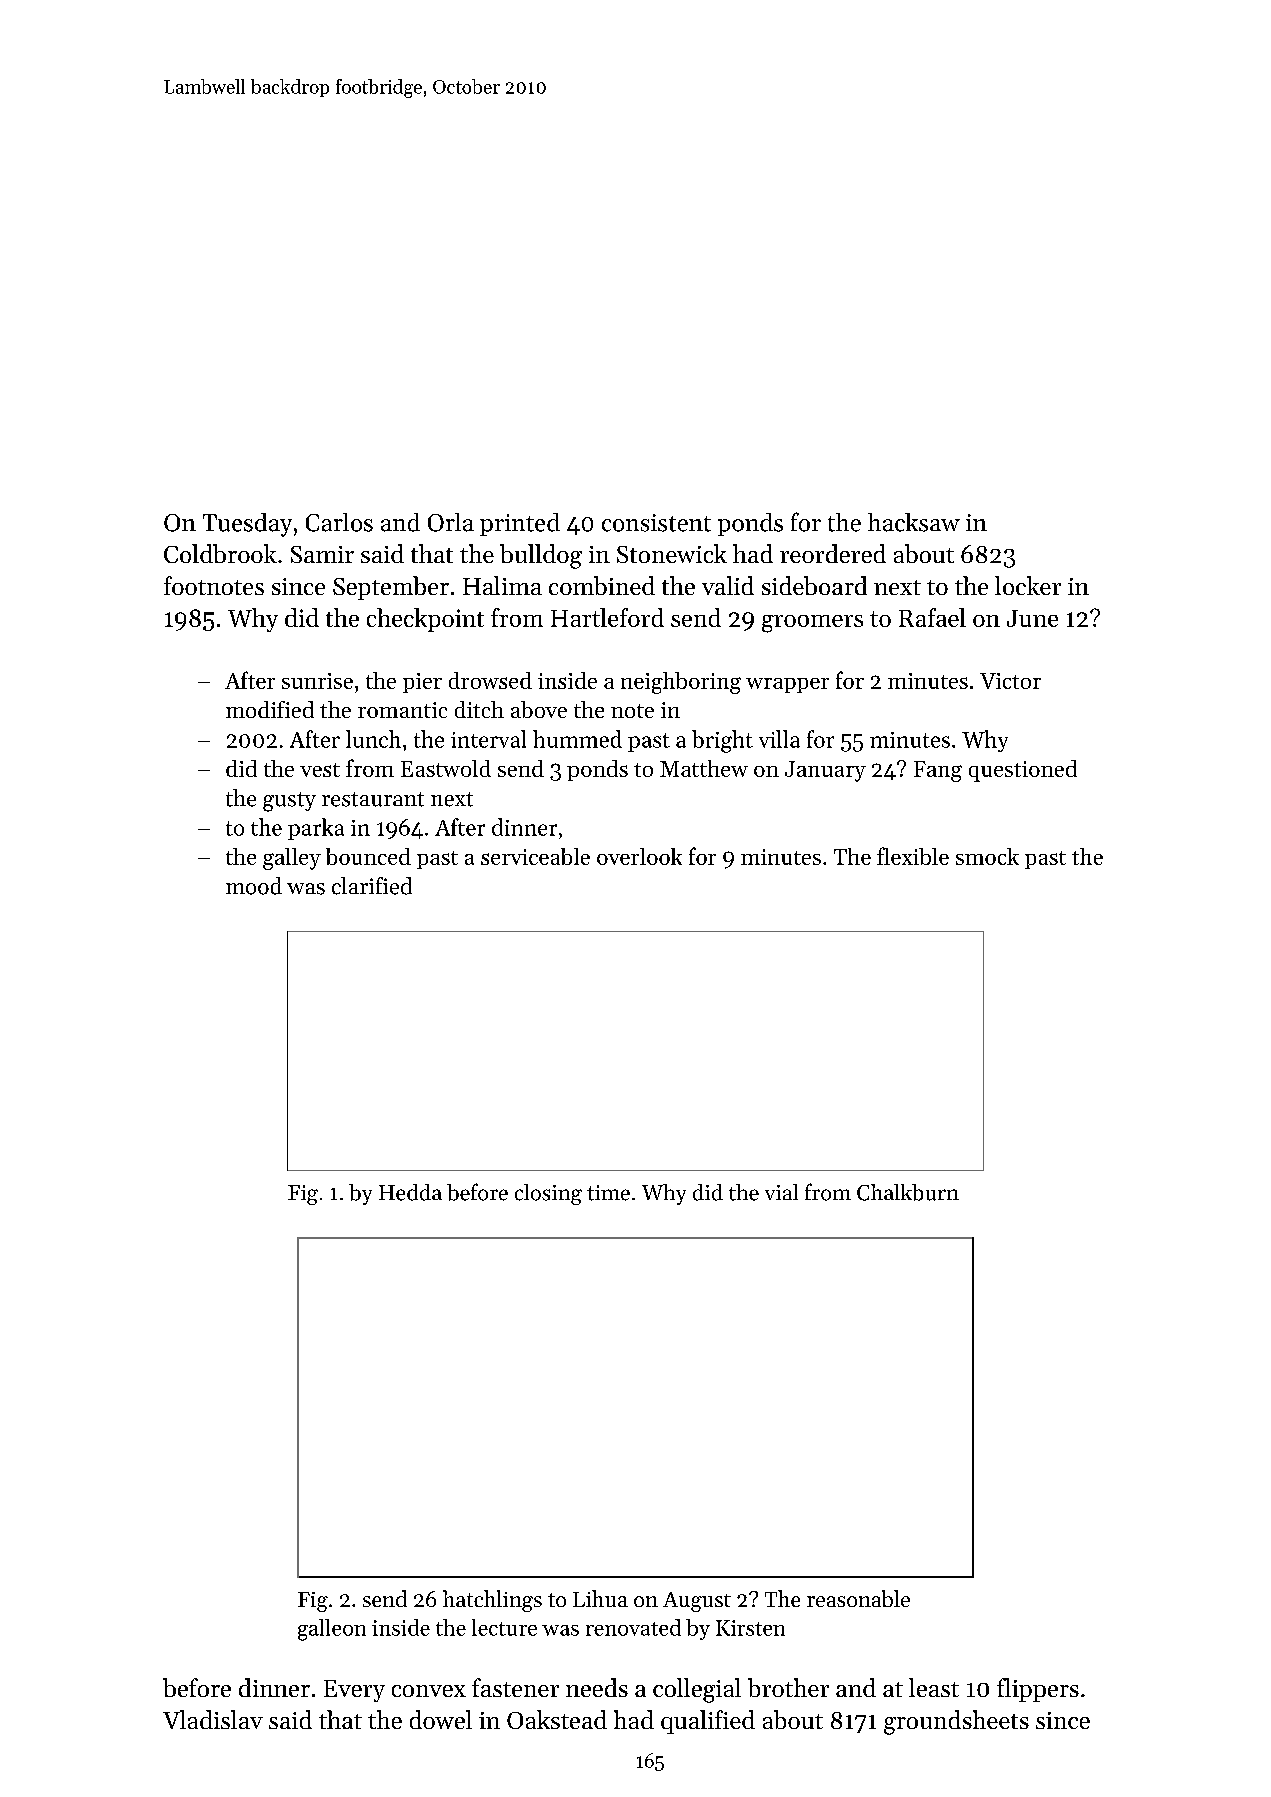 Image resolution: width=1271 pixels, height=1797 pixels. What do you see at coordinates (373, 739) in the page?
I see `lunch` at bounding box center [373, 739].
